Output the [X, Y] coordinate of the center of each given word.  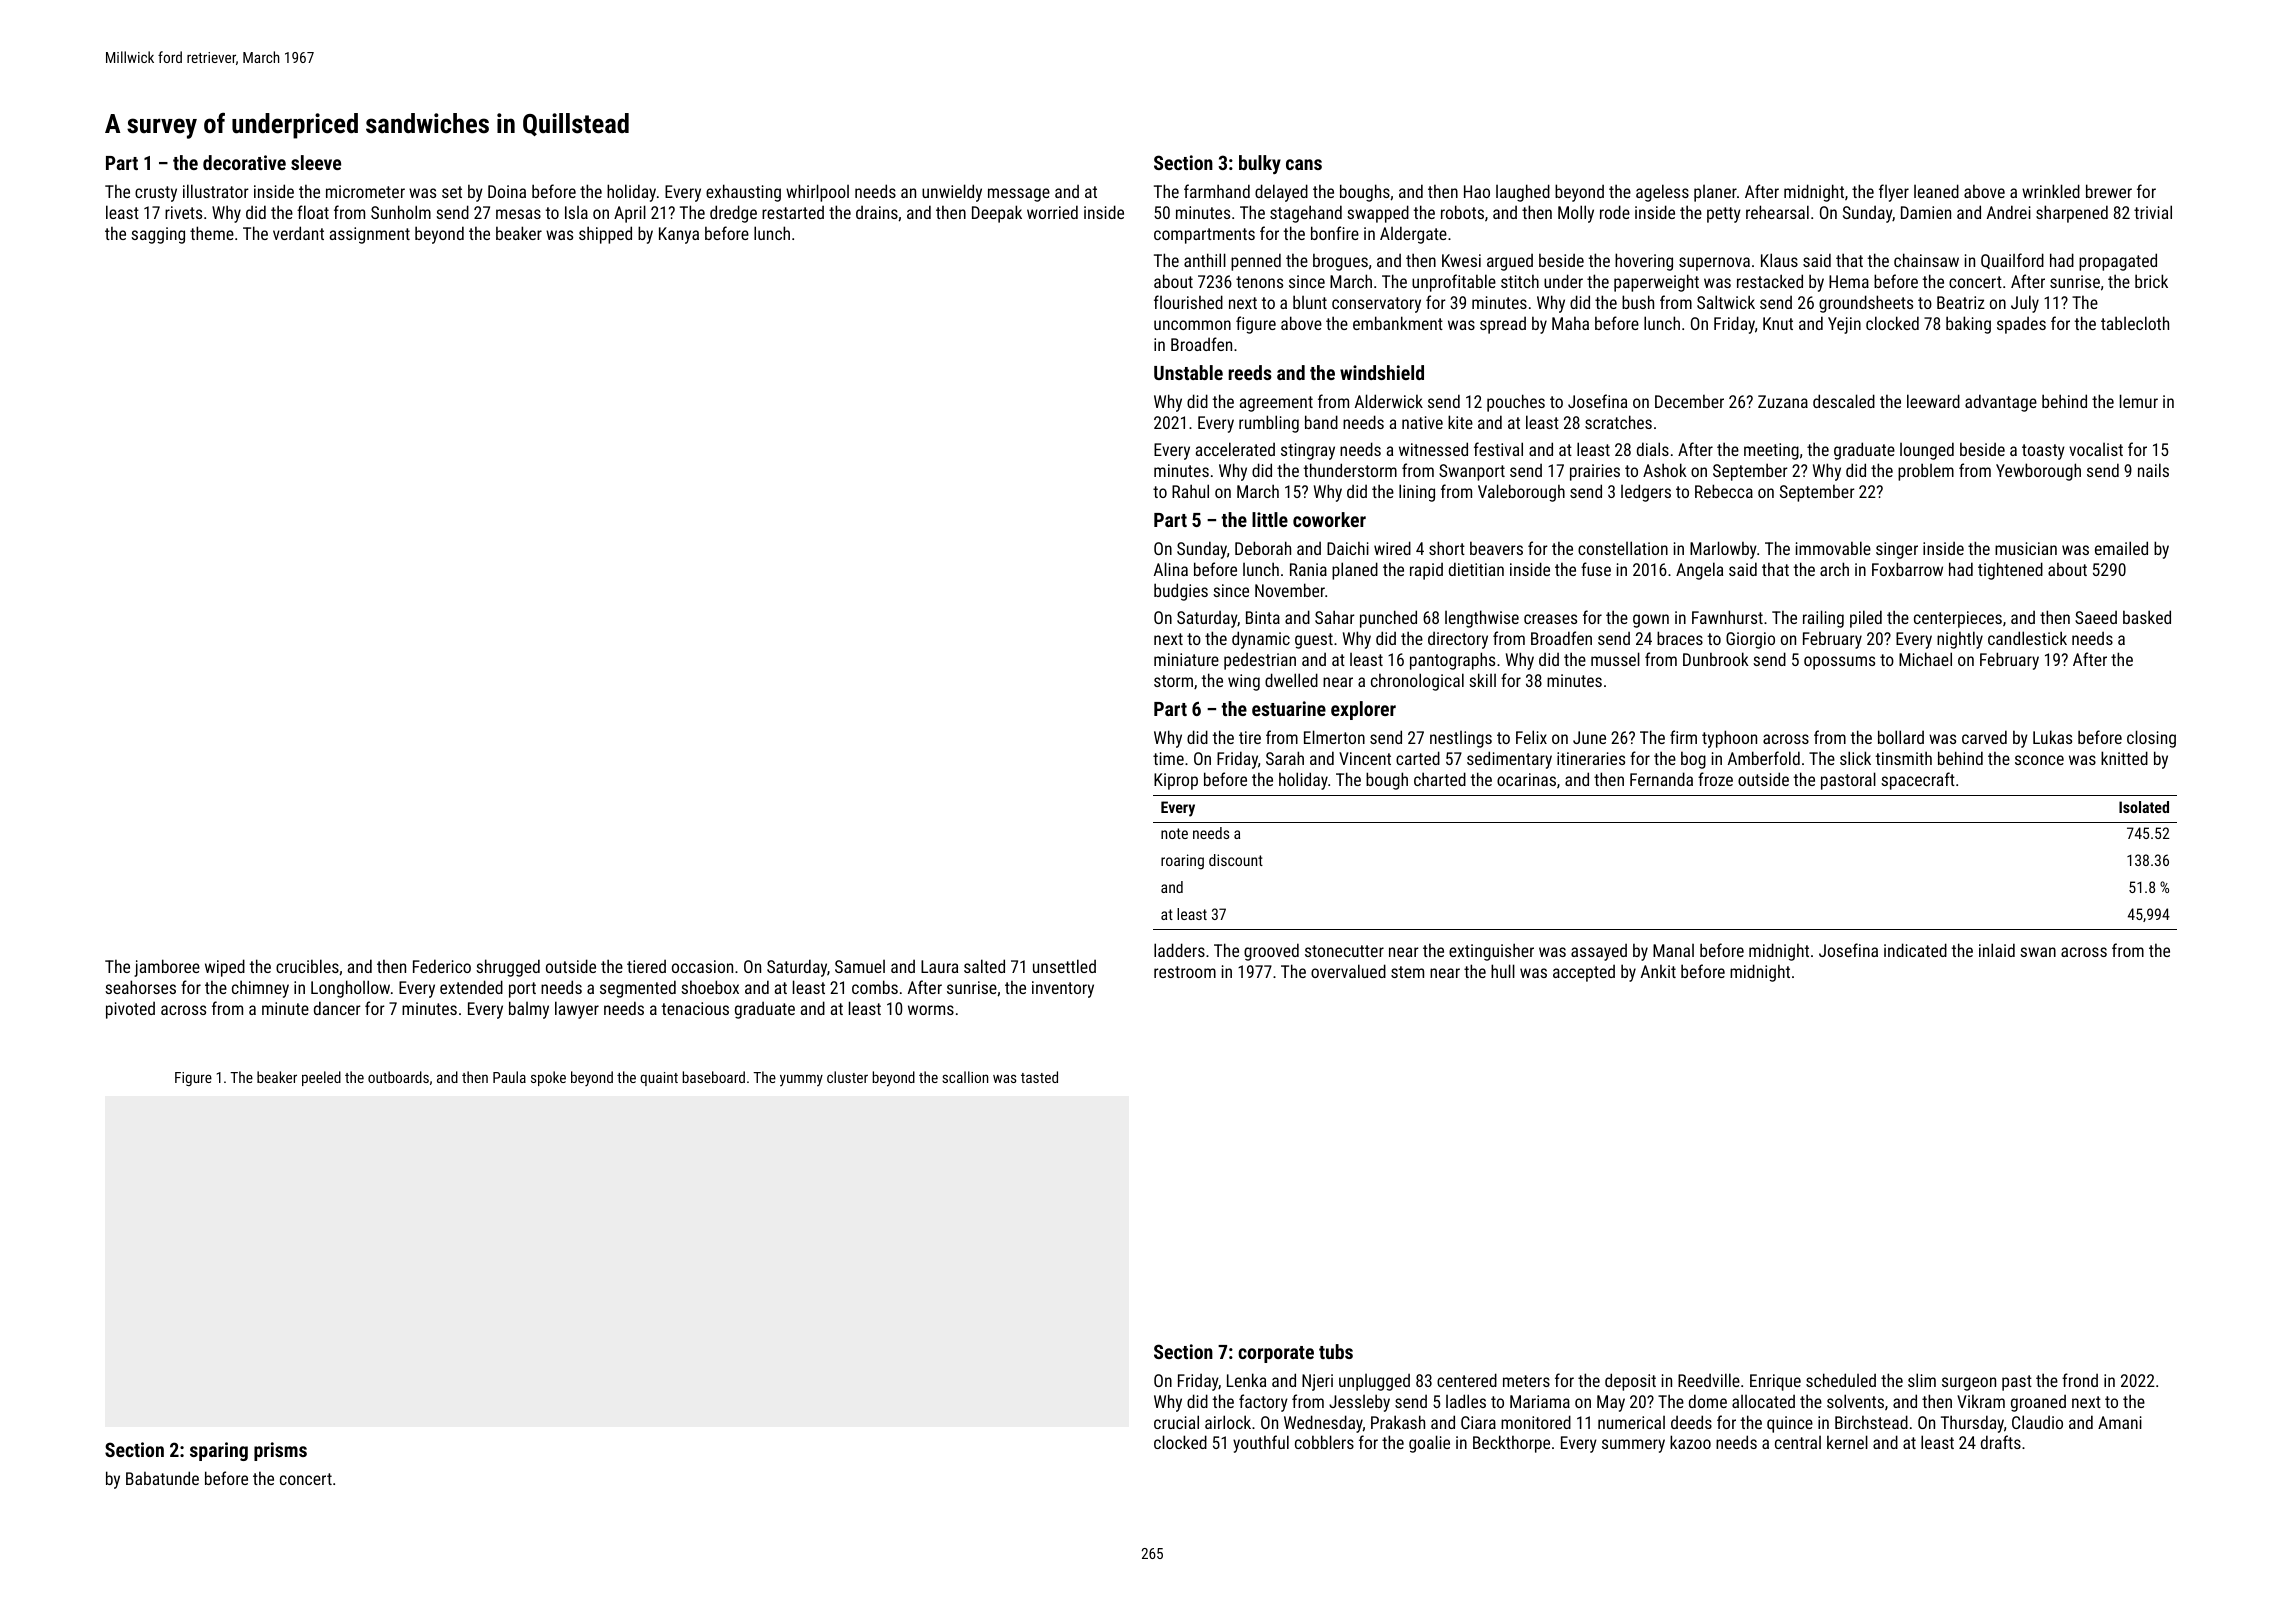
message [1019, 195]
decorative [244, 162]
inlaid [1997, 950]
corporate [1276, 1354]
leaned [1936, 191]
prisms [280, 1451]
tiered [646, 966]
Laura [939, 966]
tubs [1336, 1351]
